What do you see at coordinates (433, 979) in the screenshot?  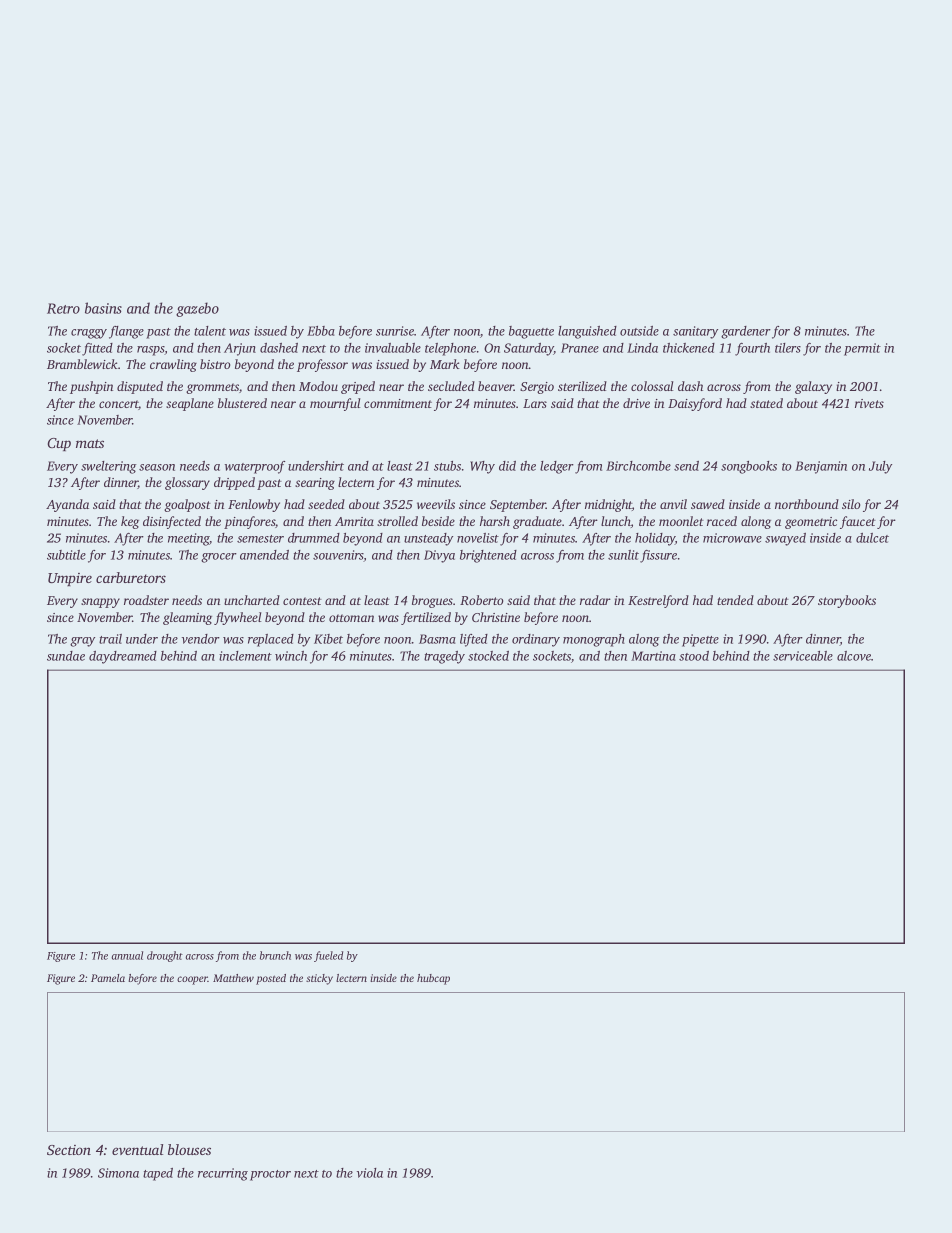 I see `hubcap` at bounding box center [433, 979].
